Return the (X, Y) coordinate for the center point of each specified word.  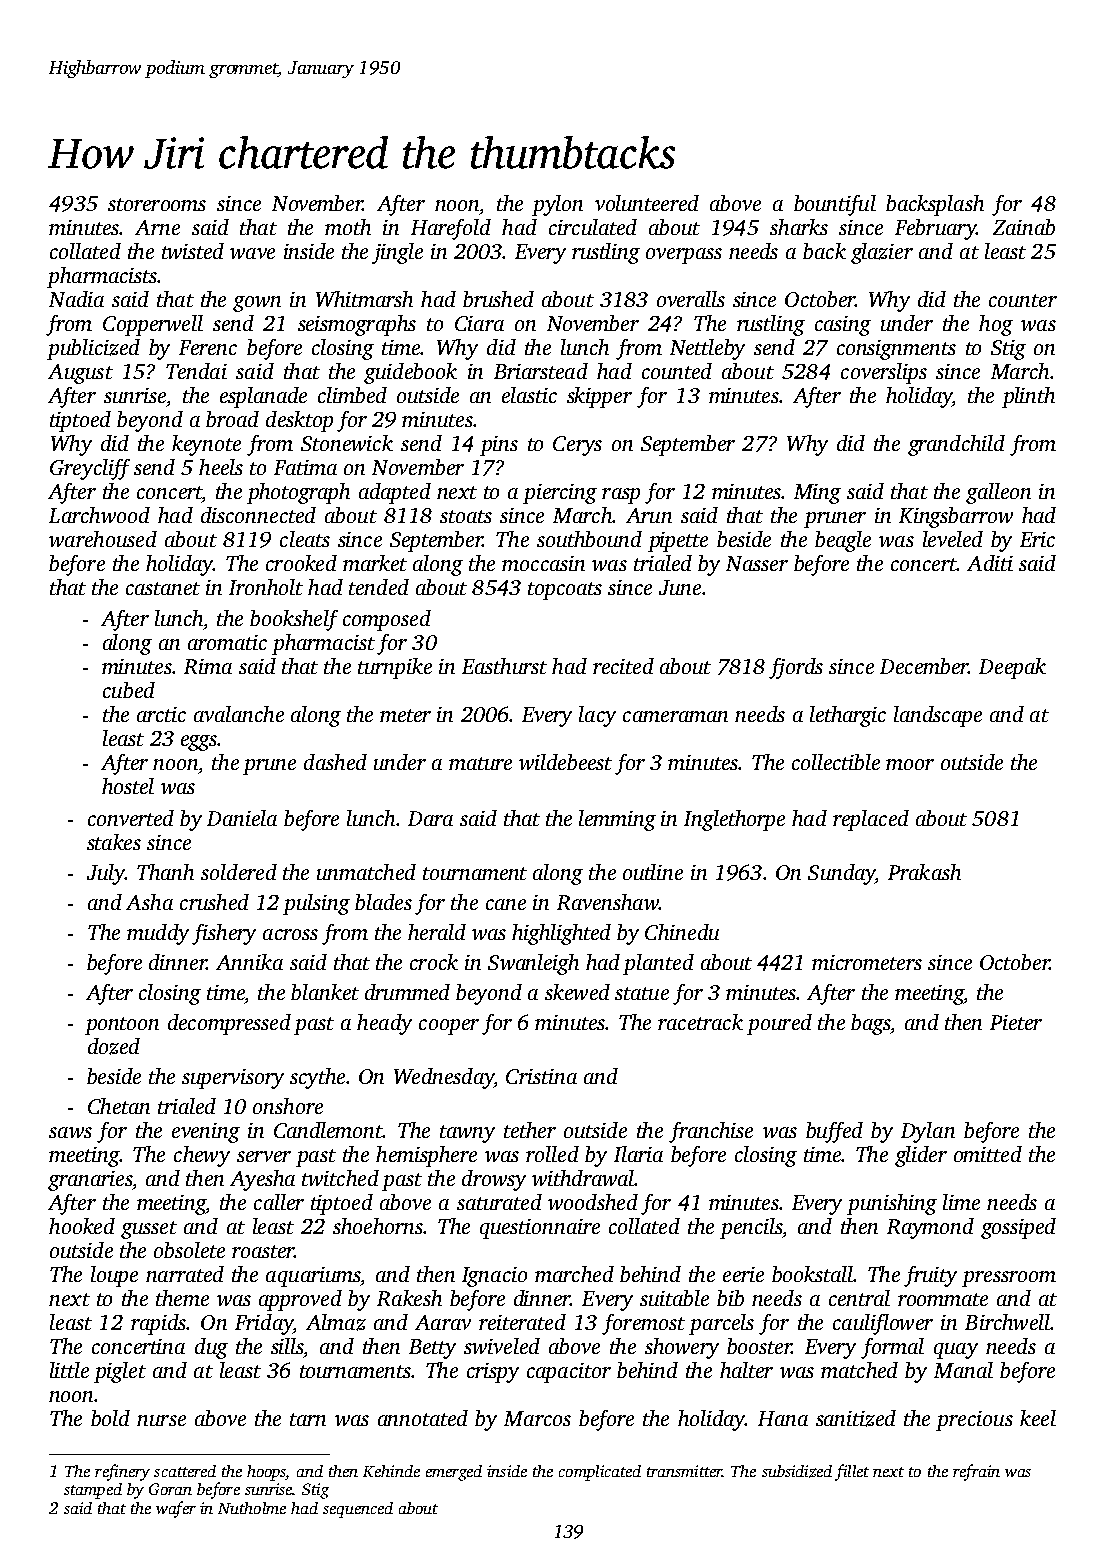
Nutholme (252, 1508)
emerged (454, 1473)
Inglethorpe (734, 820)
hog (996, 325)
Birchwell (1007, 1322)
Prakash (924, 872)
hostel (128, 786)
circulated (593, 227)
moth (348, 227)
